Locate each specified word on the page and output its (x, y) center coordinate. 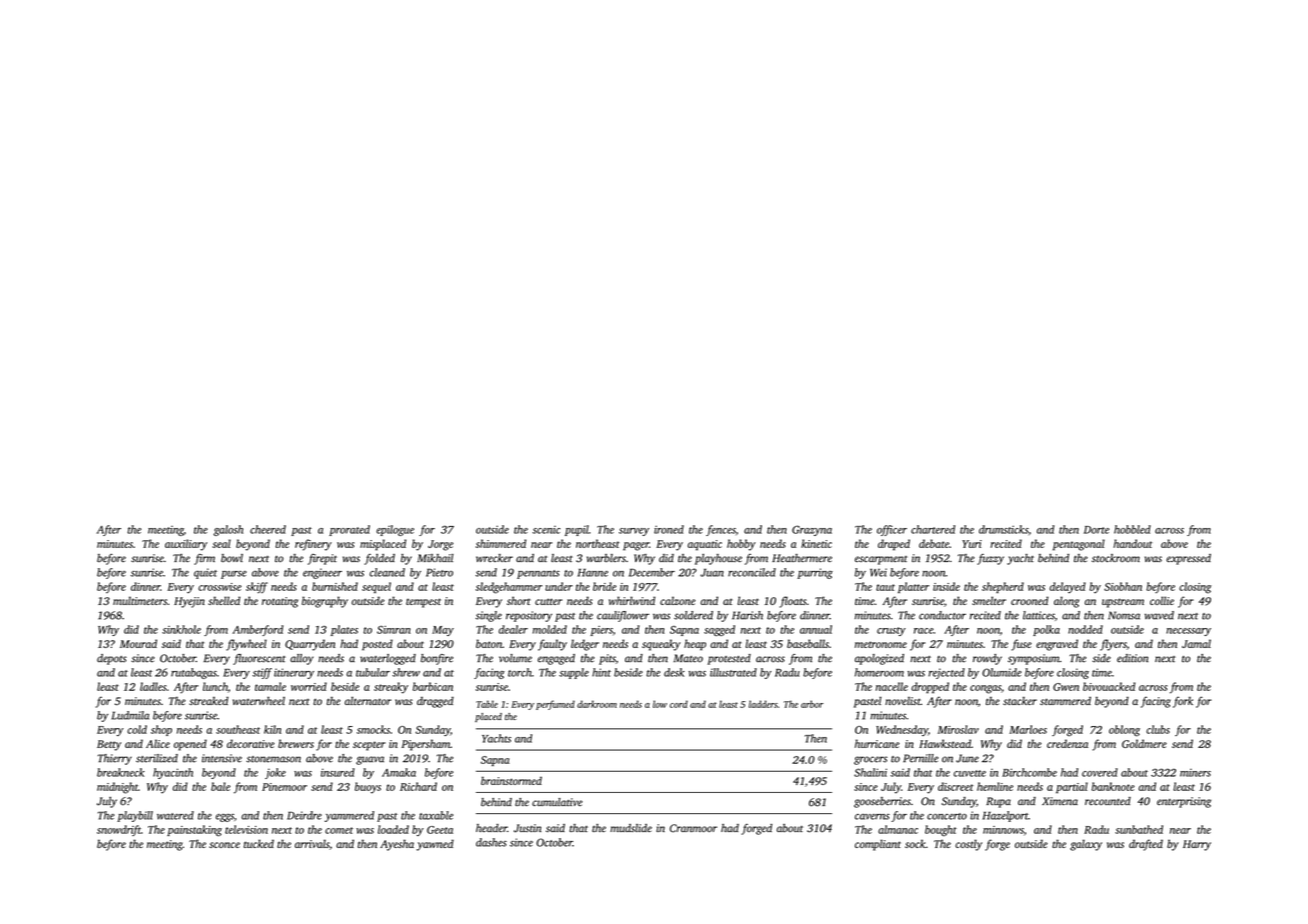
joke (275, 773)
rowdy (987, 659)
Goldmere (1144, 743)
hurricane (877, 743)
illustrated (733, 672)
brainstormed (511, 780)
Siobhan (1123, 586)
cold (137, 729)
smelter (989, 600)
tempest (423, 603)
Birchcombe (1029, 772)
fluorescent (259, 659)
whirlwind (632, 600)
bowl (232, 558)
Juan (712, 573)
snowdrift (119, 830)
